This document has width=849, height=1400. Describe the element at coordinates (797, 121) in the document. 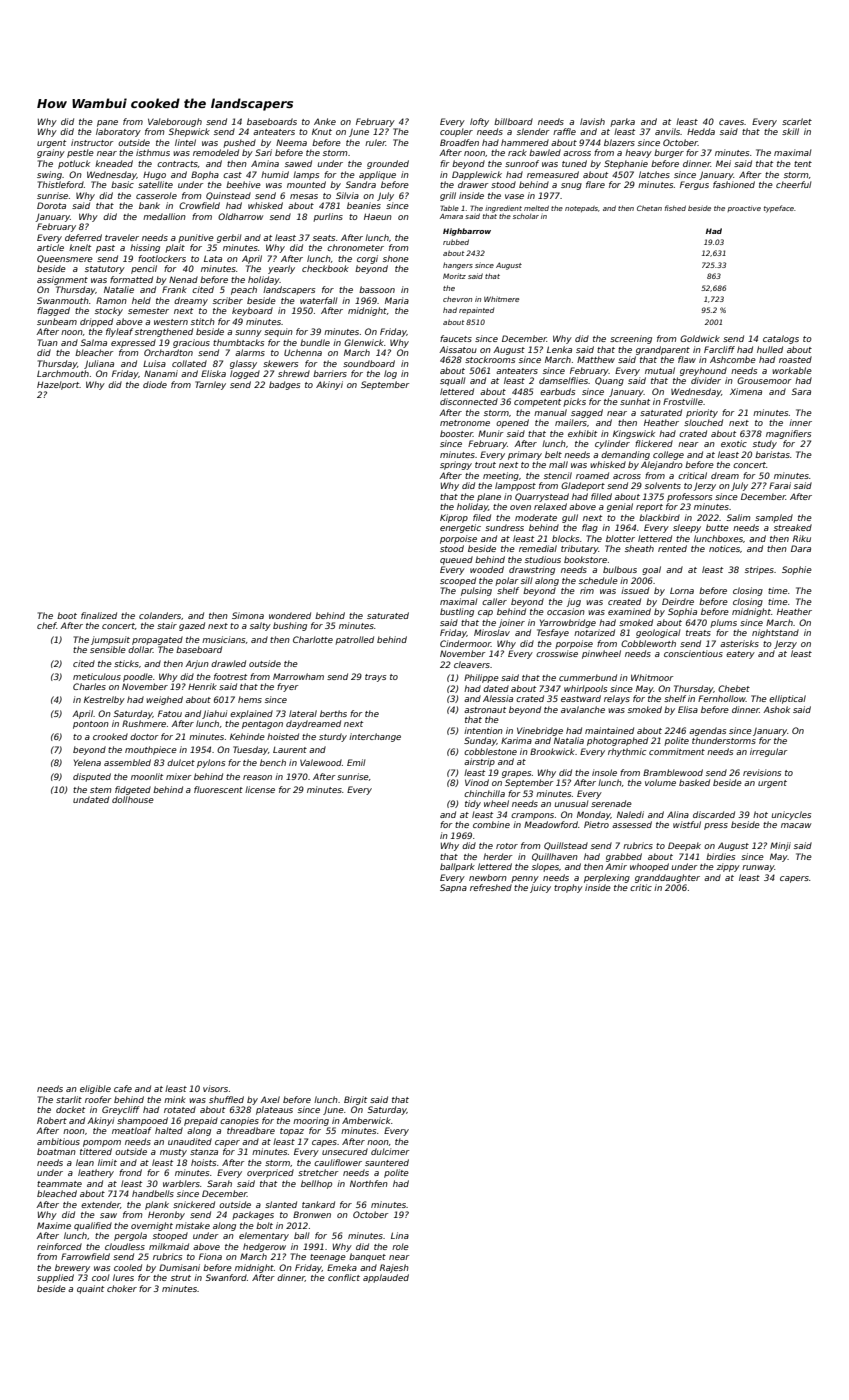

I see `scarlet` at that location.
